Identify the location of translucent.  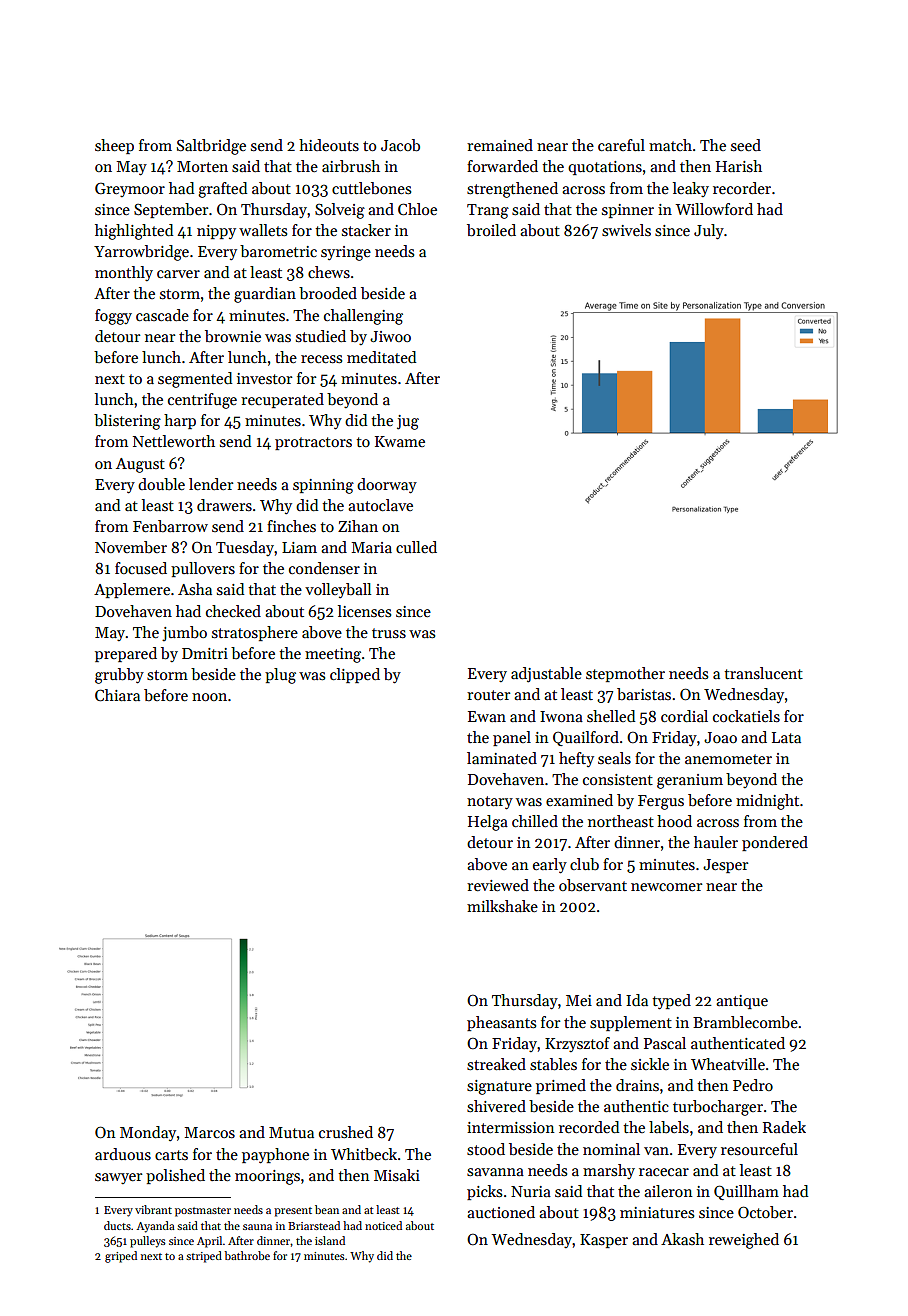
(763, 673).
